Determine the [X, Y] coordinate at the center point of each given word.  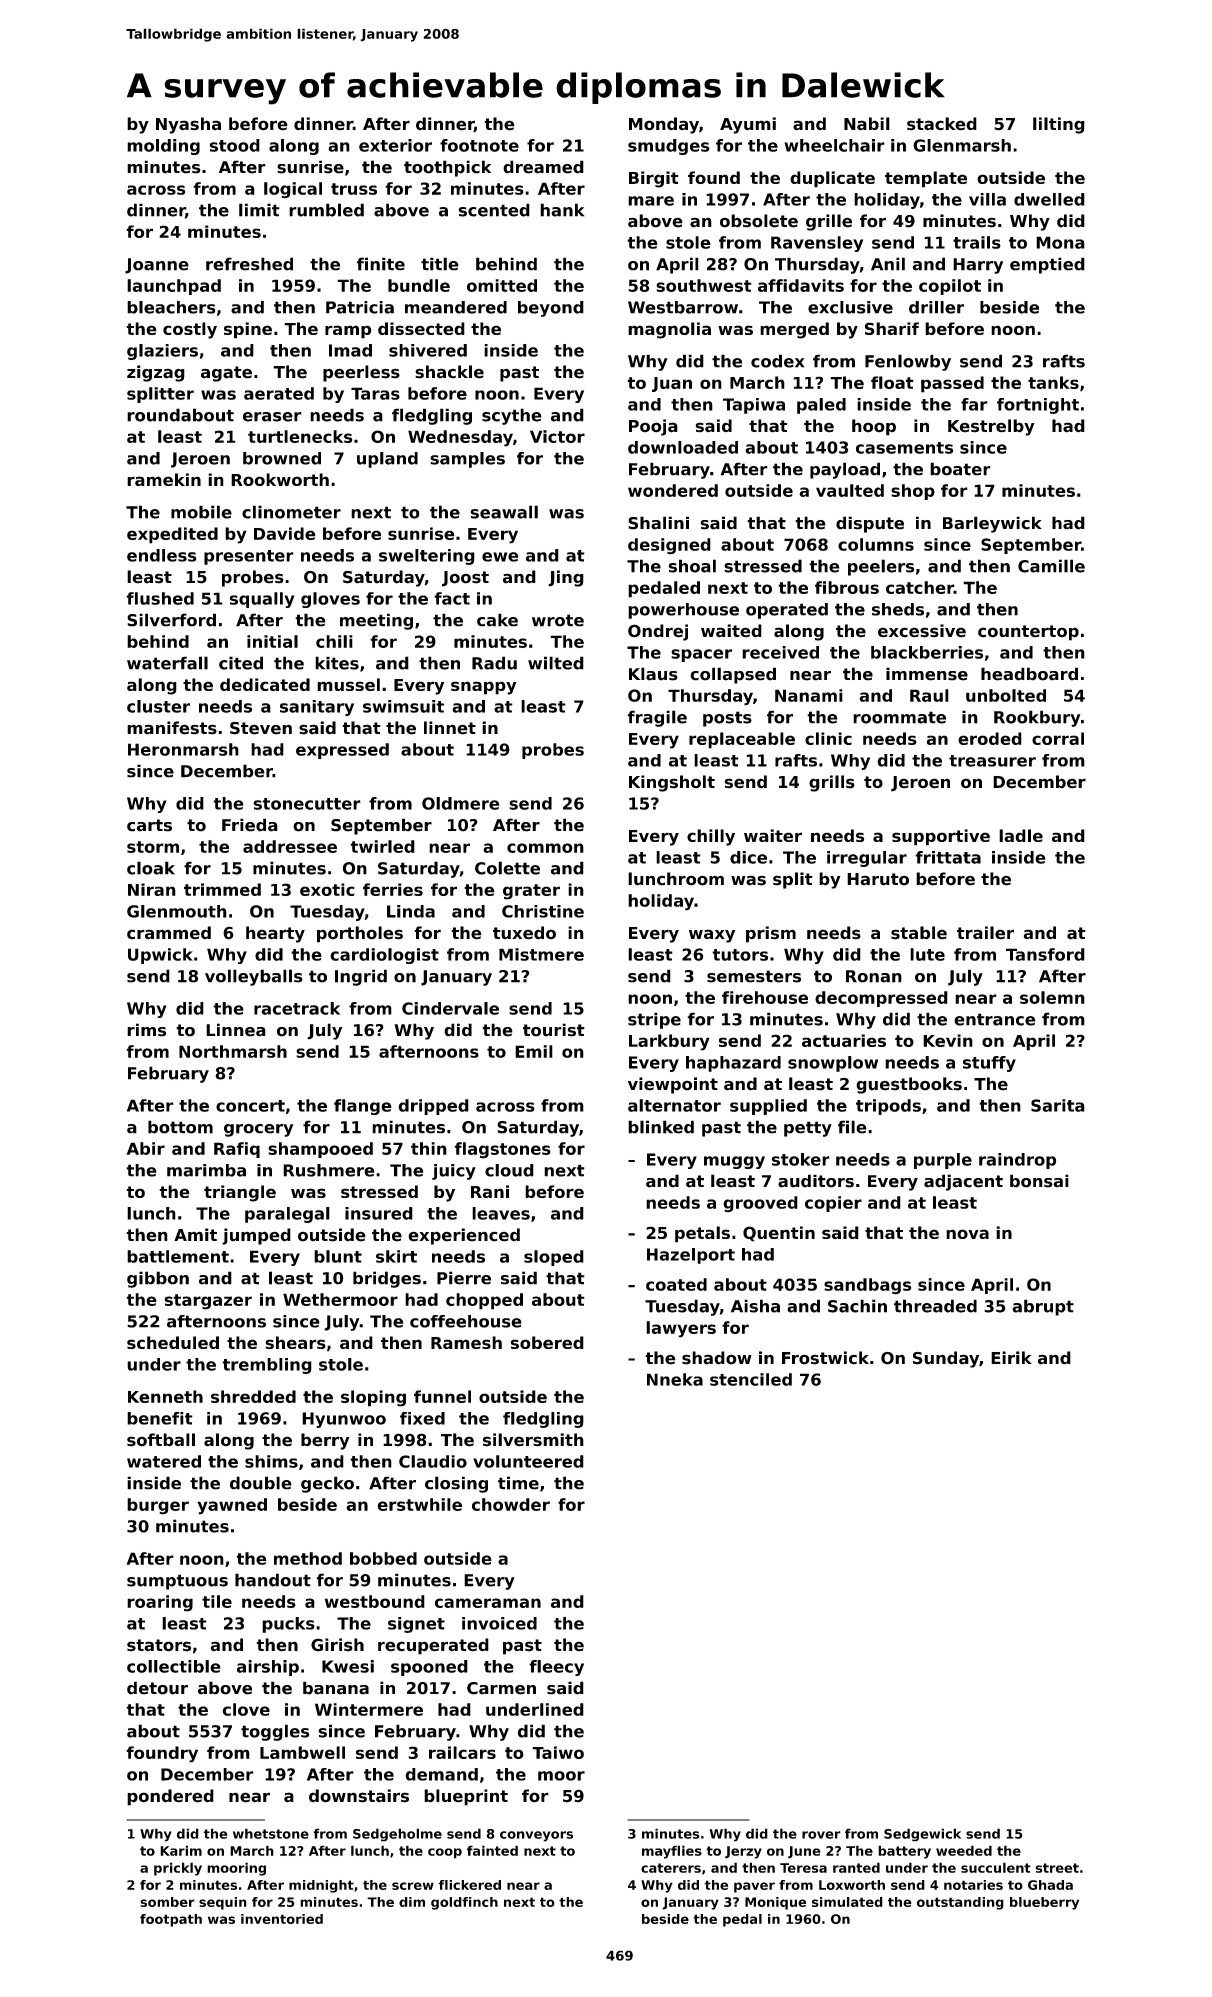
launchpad [174, 287]
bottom [180, 1127]
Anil [888, 264]
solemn [1052, 997]
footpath [171, 1920]
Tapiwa [754, 406]
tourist [554, 1030]
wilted [556, 663]
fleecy [556, 1668]
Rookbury [1037, 718]
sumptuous [177, 1582]
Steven [261, 728]
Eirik [1011, 1357]
